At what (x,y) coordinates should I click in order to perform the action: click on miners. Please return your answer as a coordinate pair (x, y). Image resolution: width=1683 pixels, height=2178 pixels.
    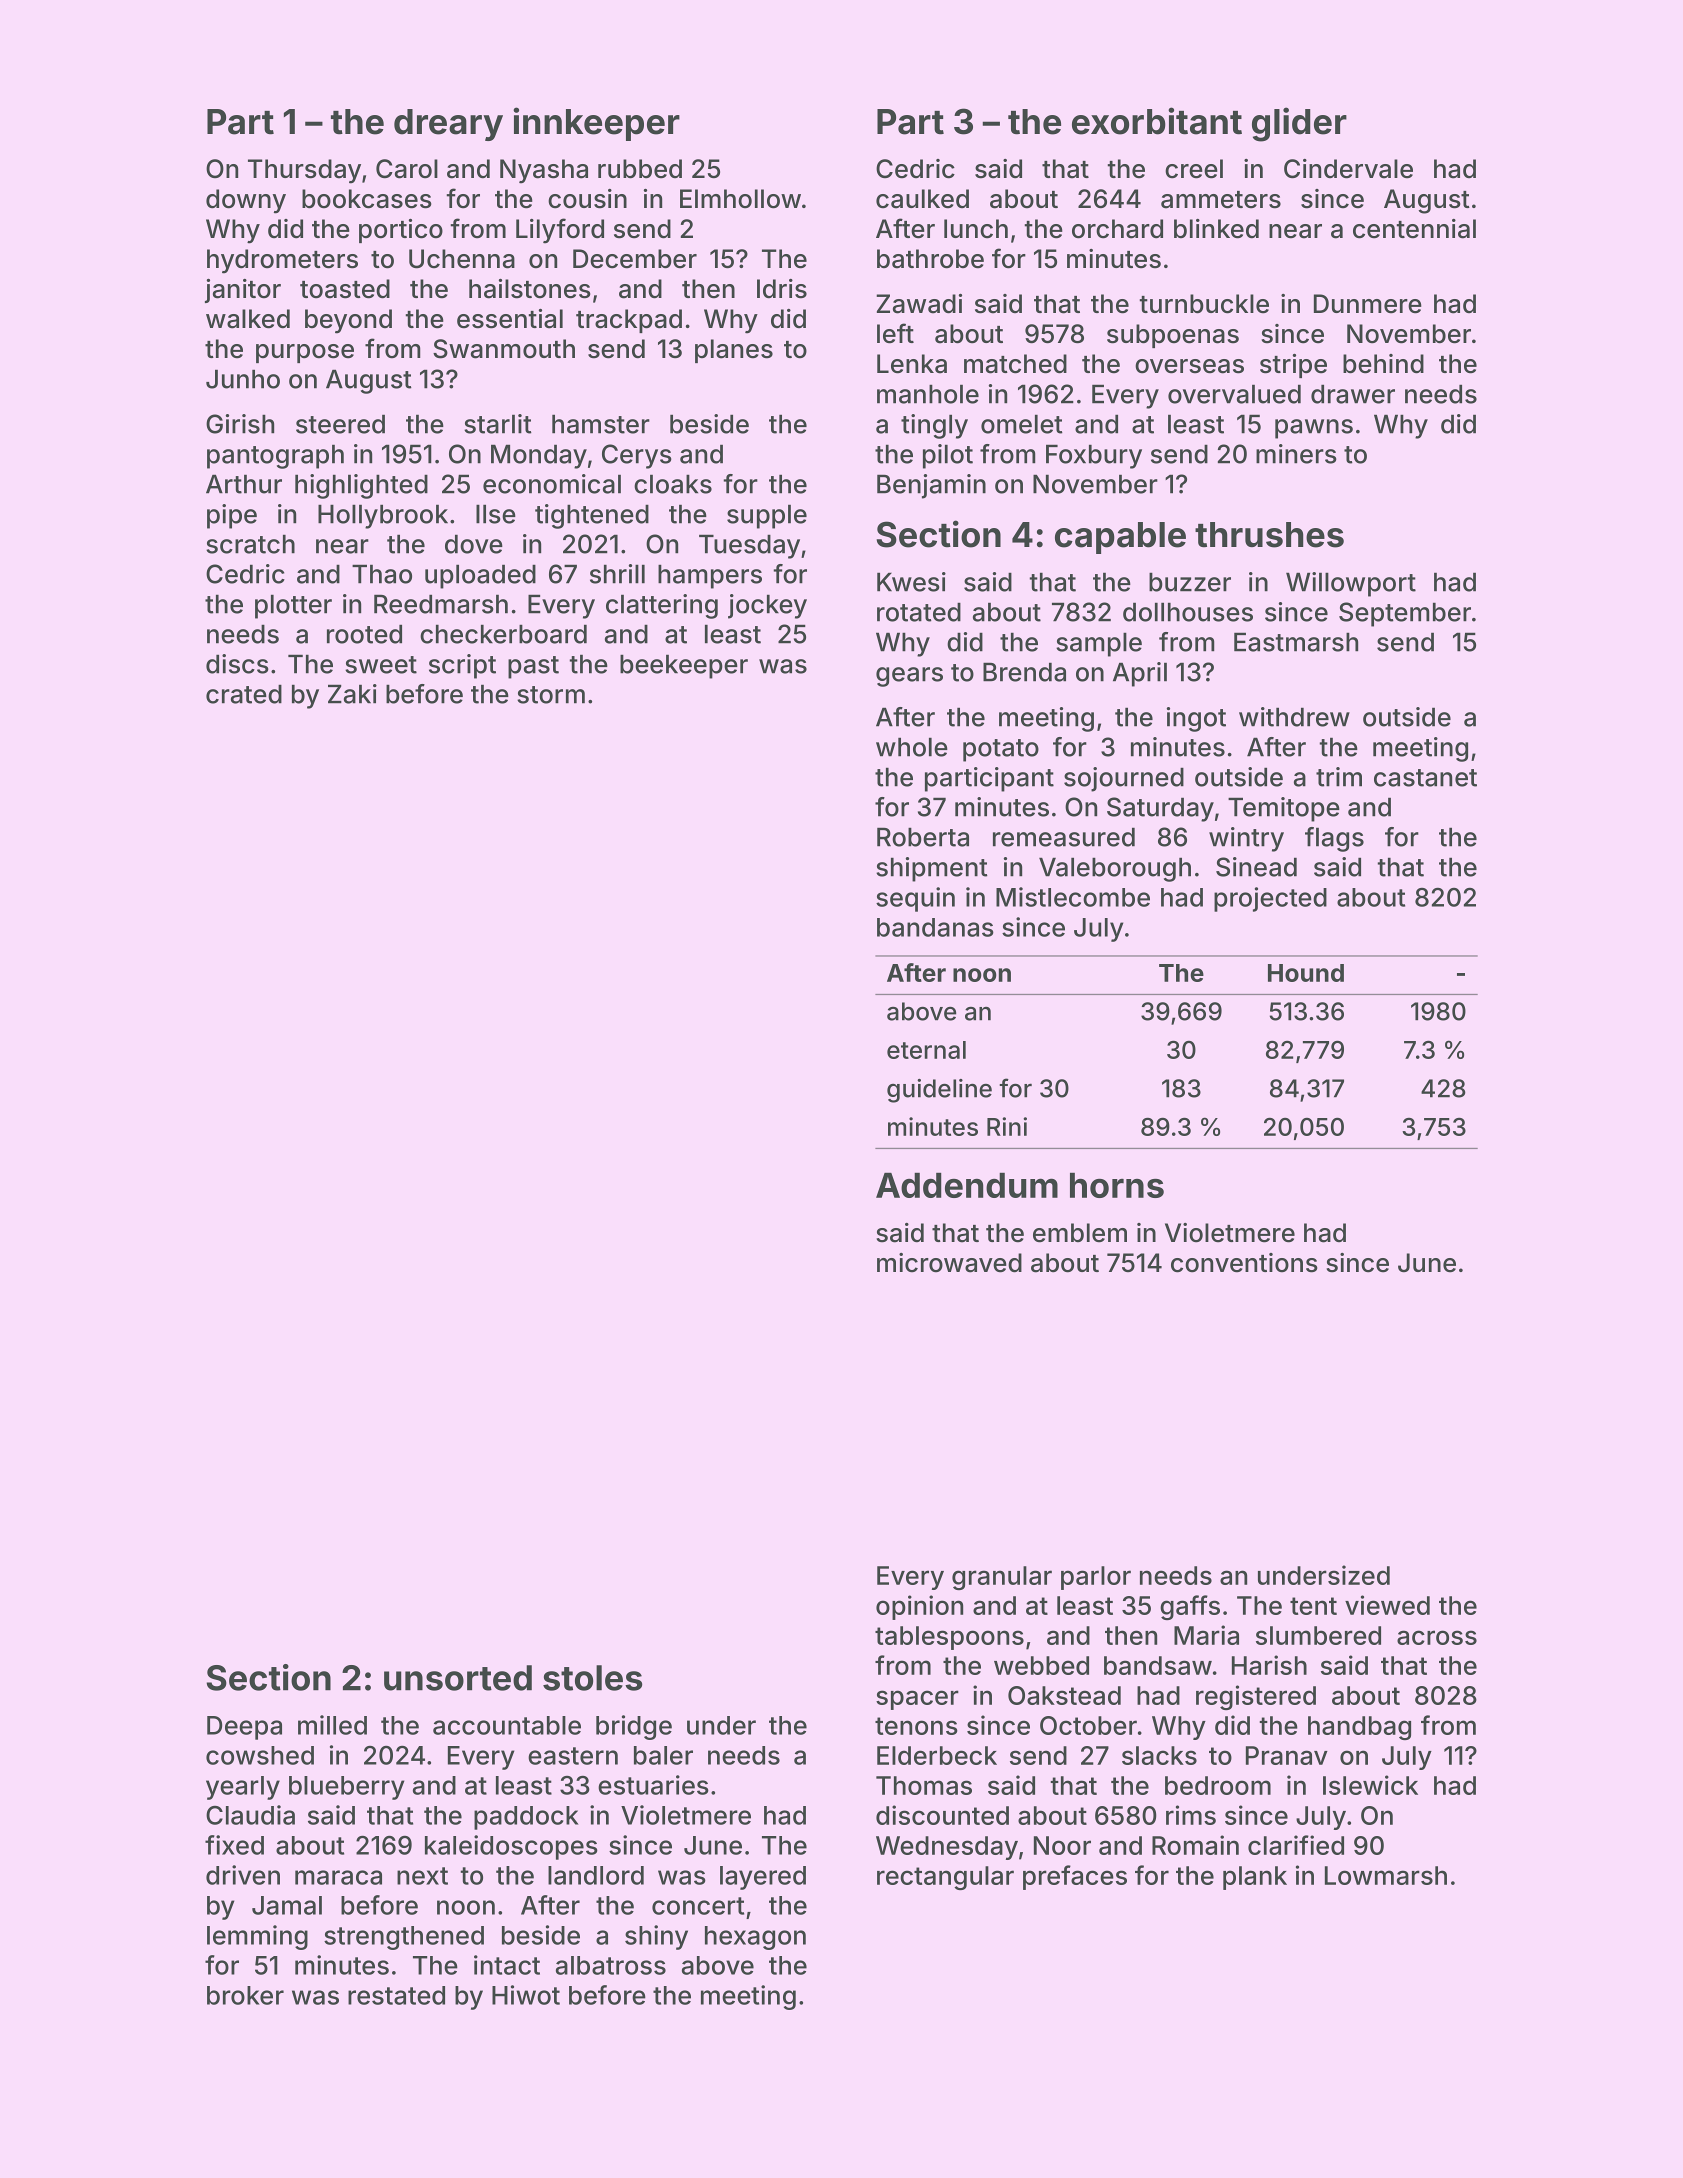
    Looking at the image, I should click on (1296, 454).
